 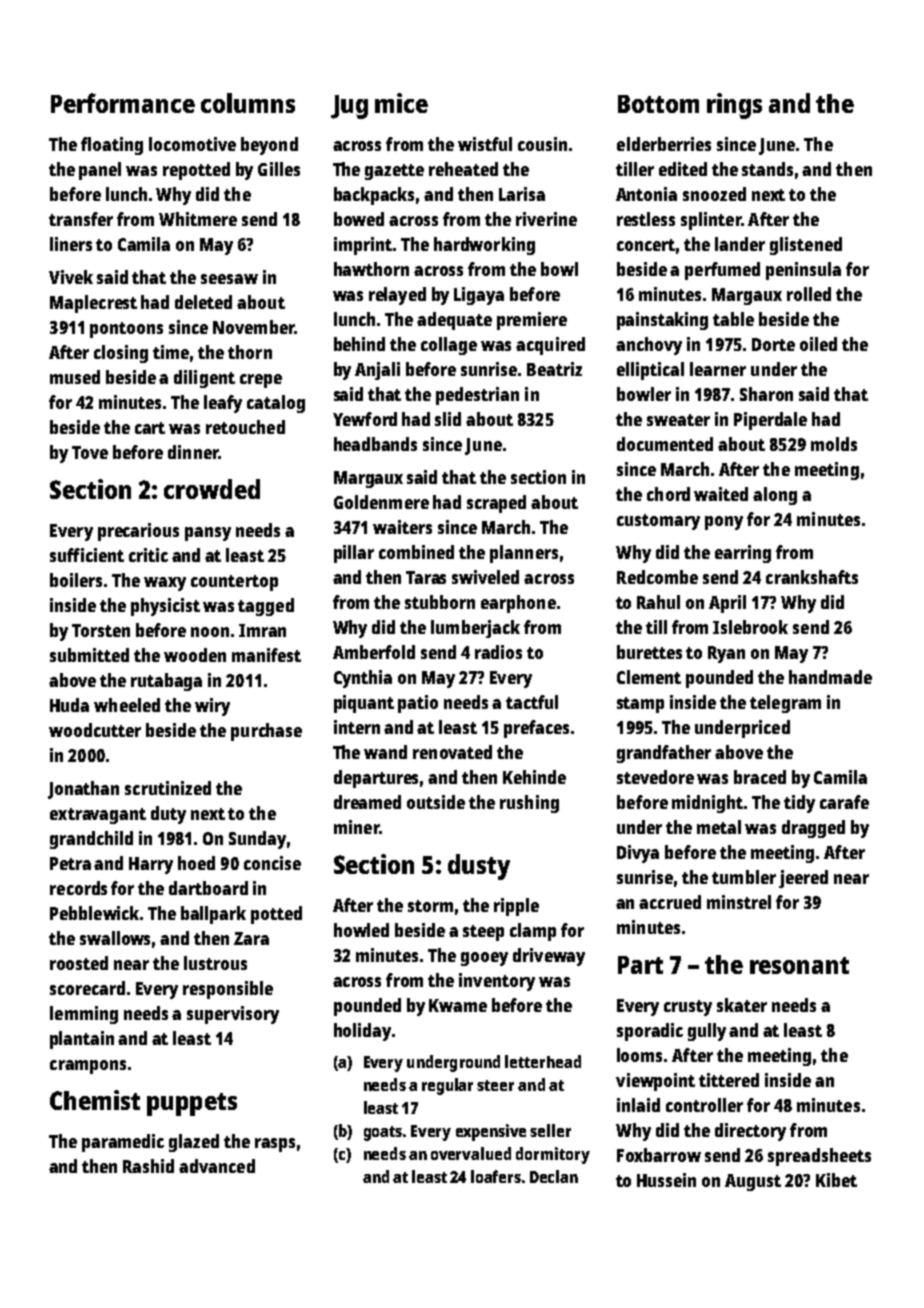 I want to click on roosted, so click(x=79, y=963).
